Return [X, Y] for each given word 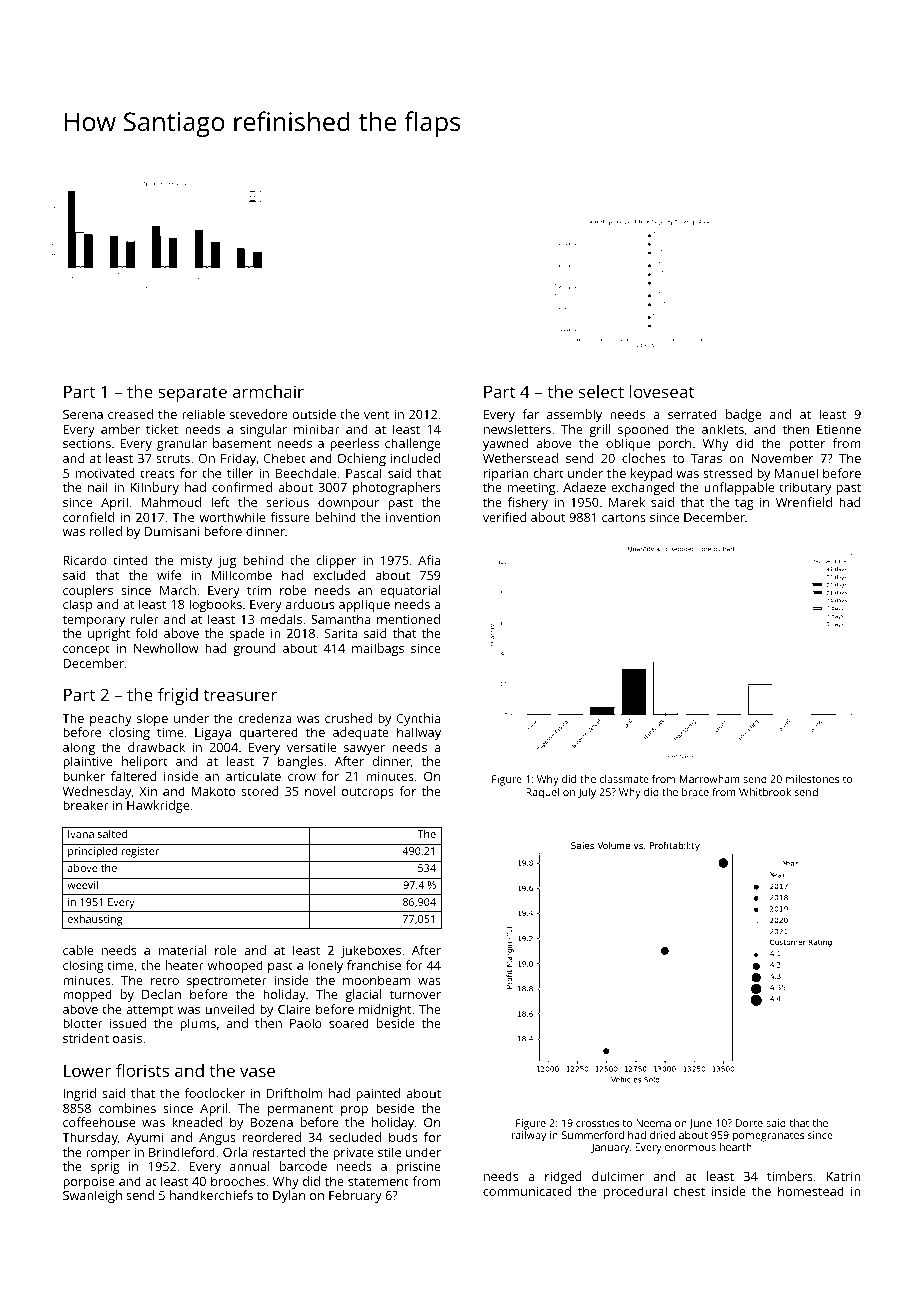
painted [378, 1094]
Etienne [839, 429]
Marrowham [710, 779]
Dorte [749, 1123]
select [601, 391]
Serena [83, 414]
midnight [385, 1010]
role [226, 950]
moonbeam [376, 980]
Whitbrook [765, 792]
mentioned [408, 619]
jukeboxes [371, 951]
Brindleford [182, 1152]
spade [247, 634]
